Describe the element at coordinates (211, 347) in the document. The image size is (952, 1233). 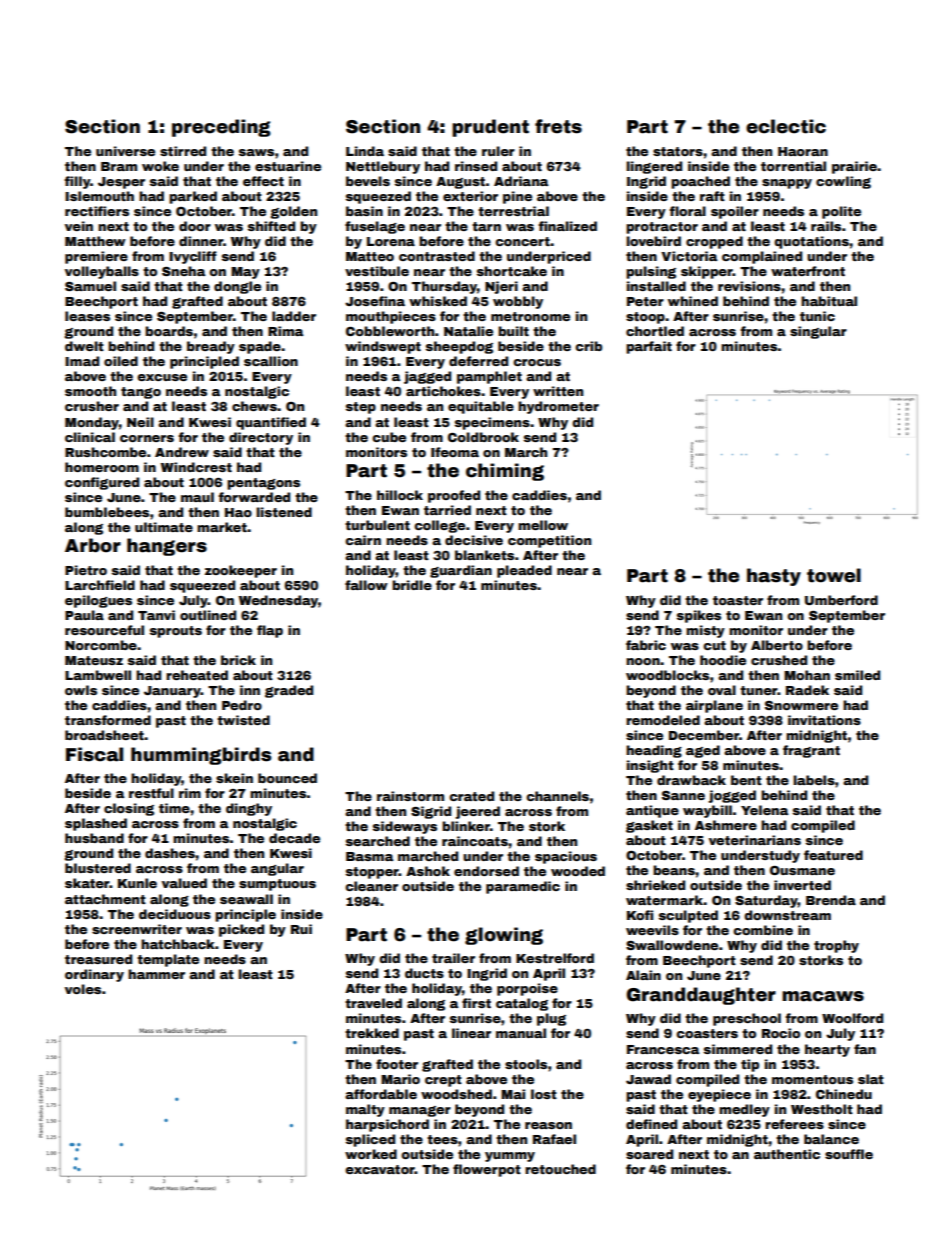
I see `bready` at that location.
